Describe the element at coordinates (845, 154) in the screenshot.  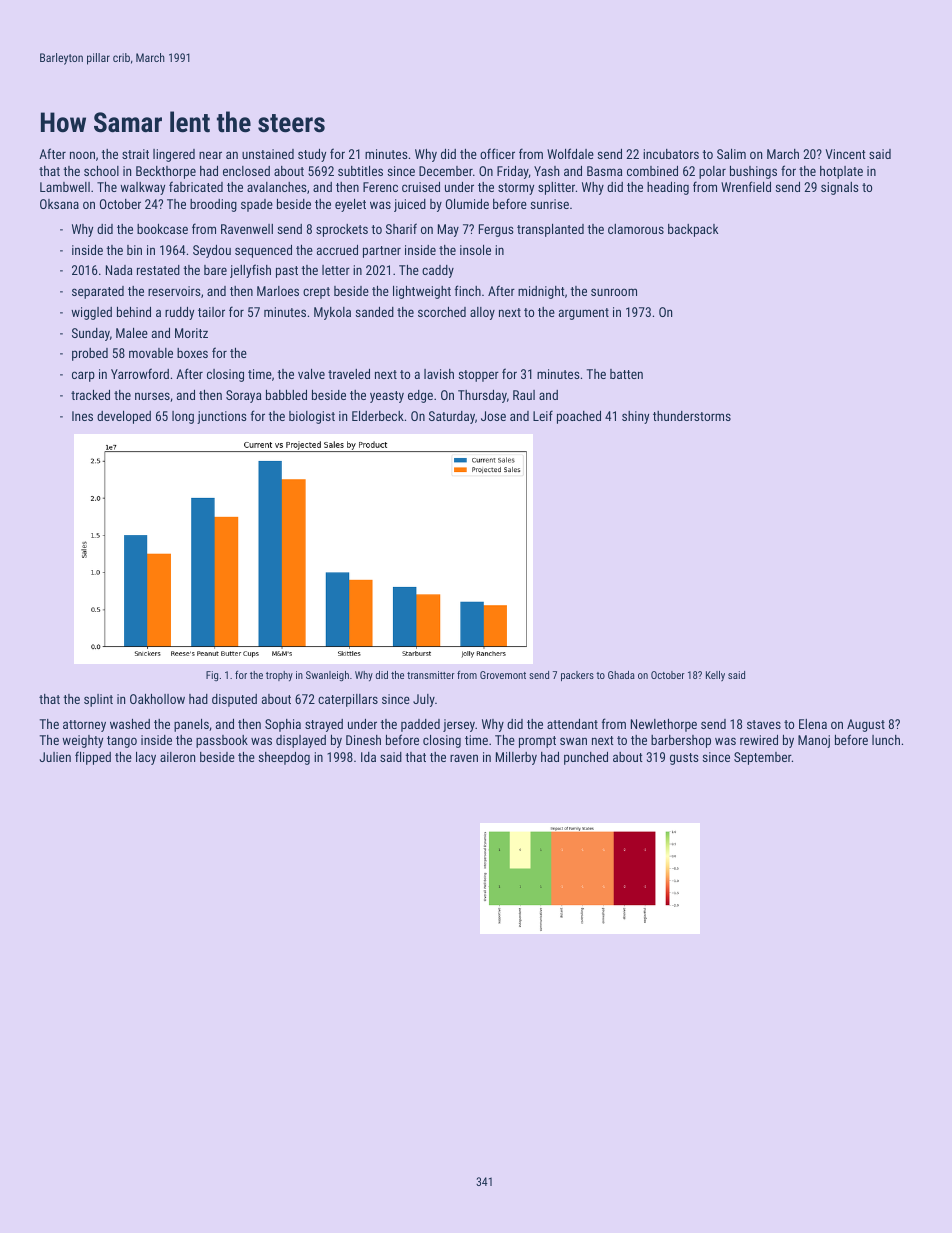
I see `Vincent` at that location.
